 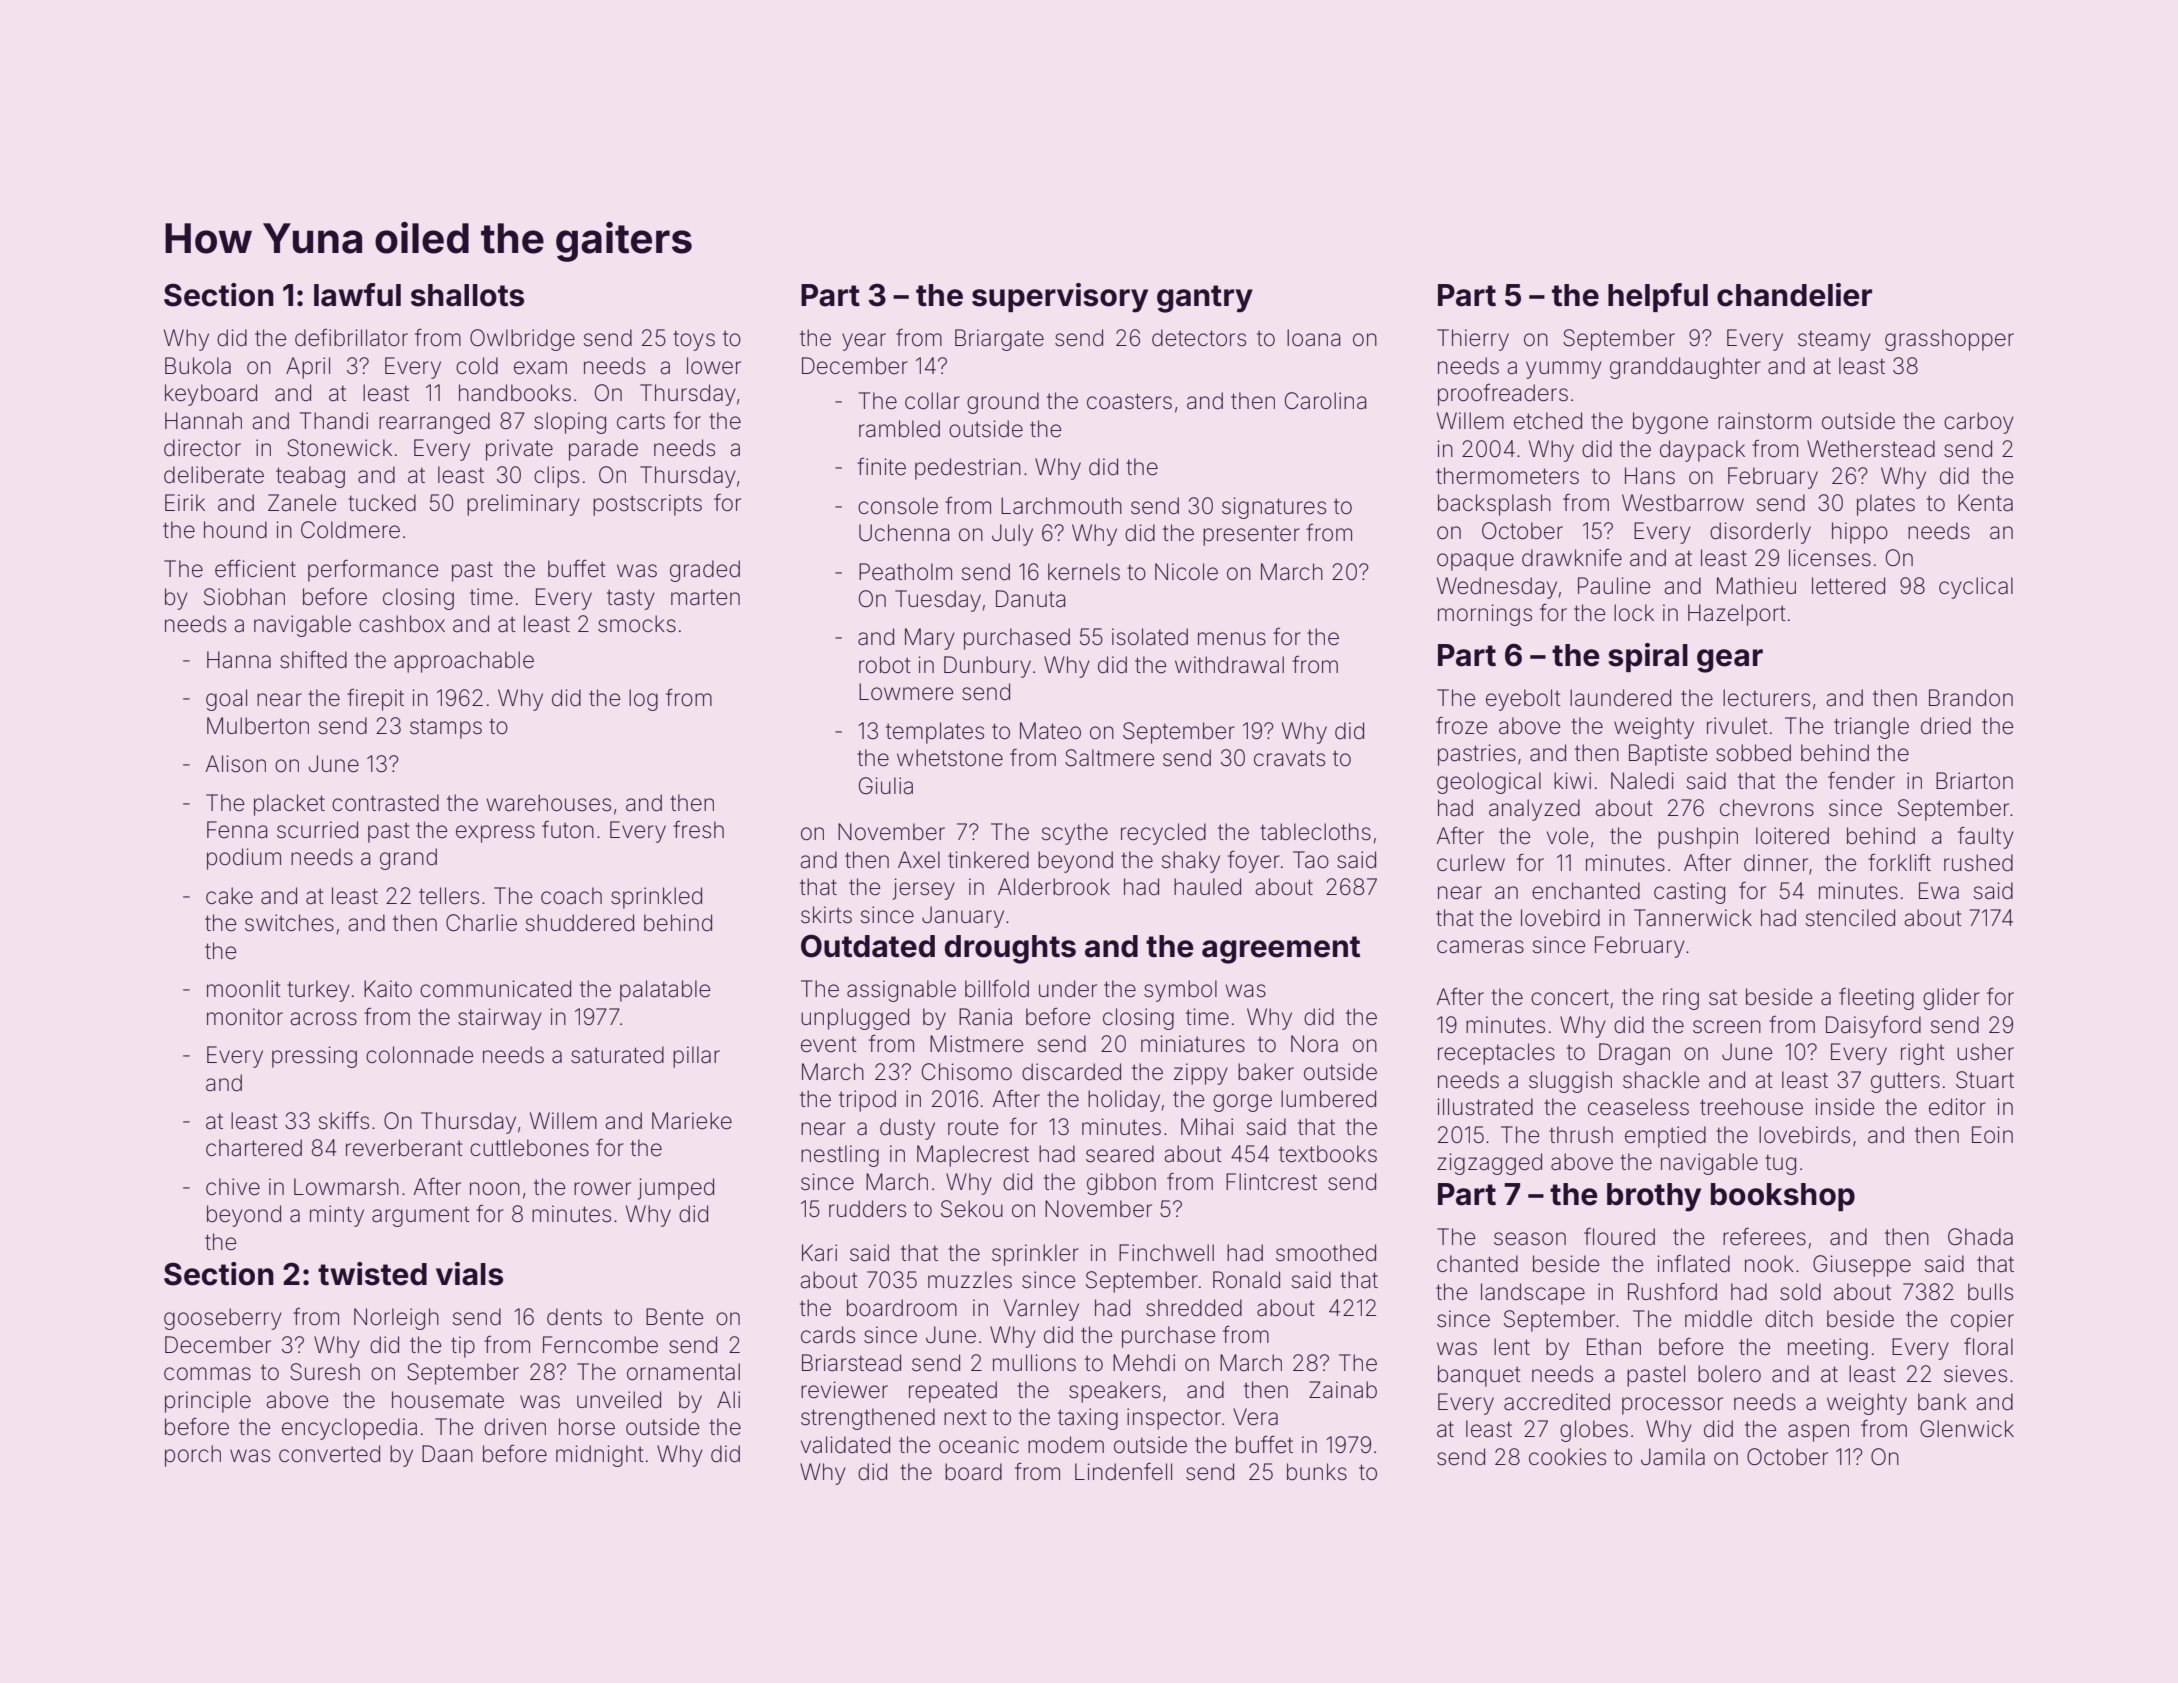 What do you see at coordinates (357, 295) in the screenshot?
I see `lawful` at bounding box center [357, 295].
